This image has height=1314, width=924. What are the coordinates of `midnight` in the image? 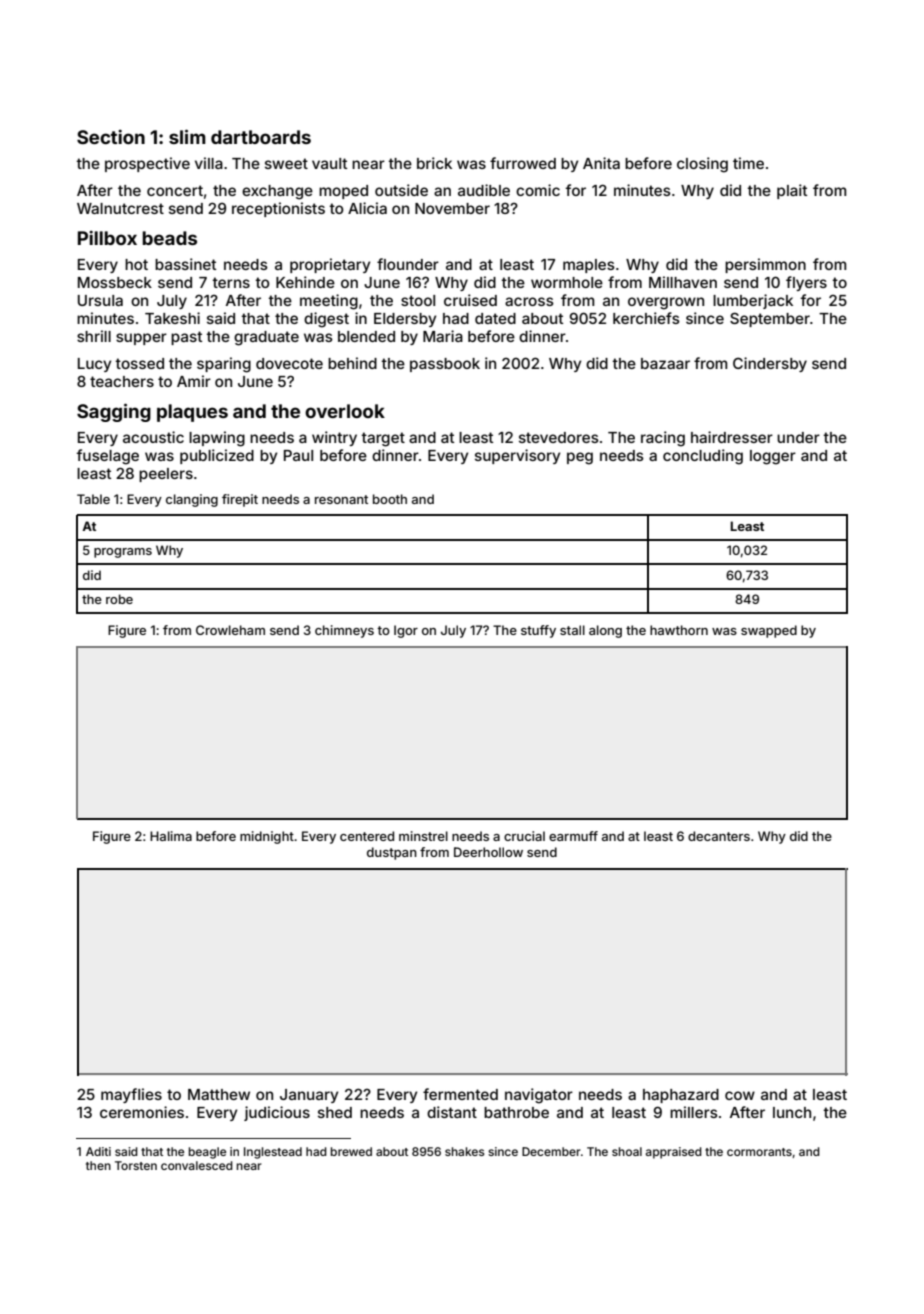 It's located at (267, 837).
